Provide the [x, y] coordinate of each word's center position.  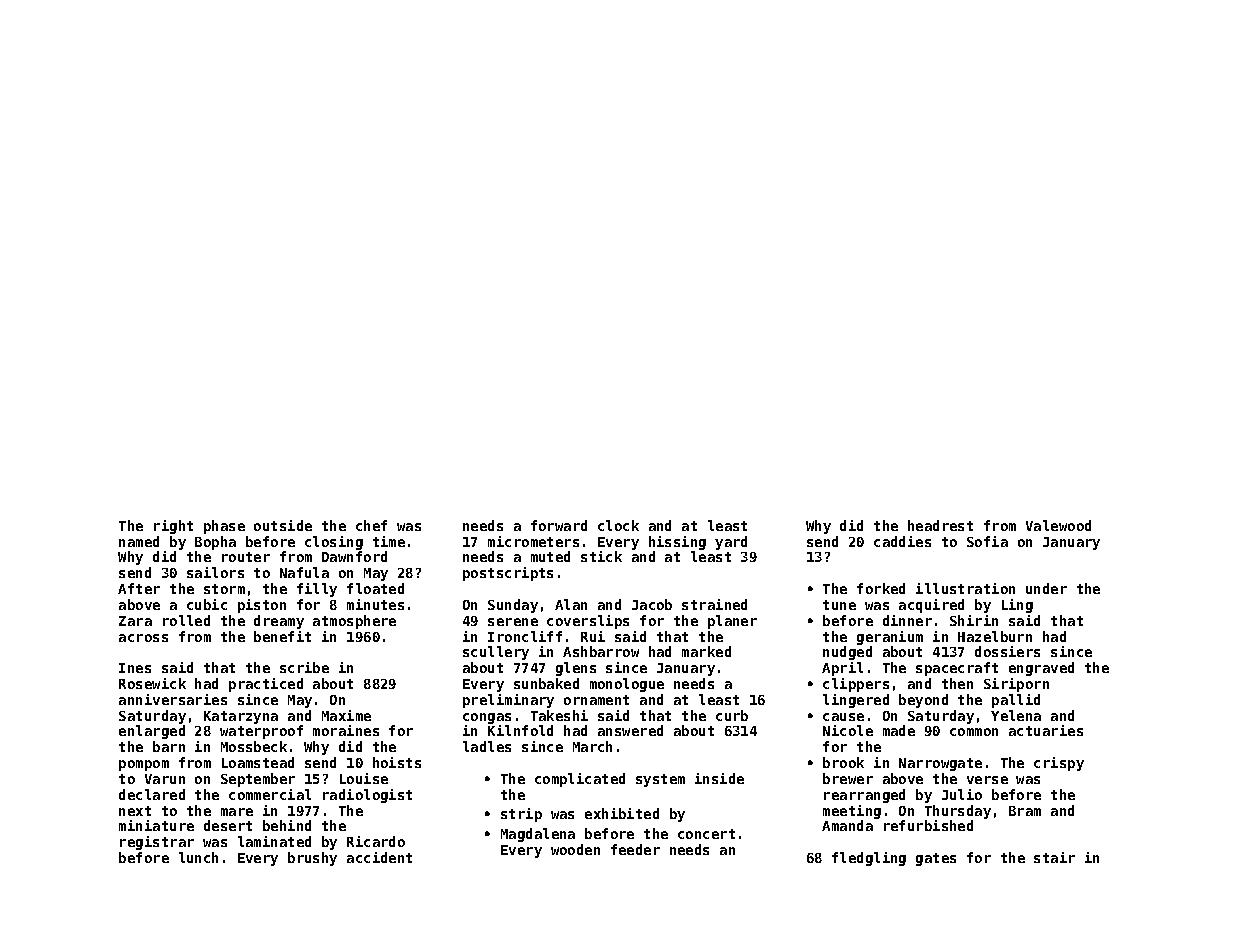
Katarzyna [241, 717]
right [173, 527]
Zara [135, 621]
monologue [627, 685]
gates [936, 859]
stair [1054, 857]
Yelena [1016, 715]
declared [152, 794]
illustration [965, 588]
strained [714, 604]
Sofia [987, 541]
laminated [274, 841]
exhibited [622, 813]
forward [559, 525]
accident [379, 857]
